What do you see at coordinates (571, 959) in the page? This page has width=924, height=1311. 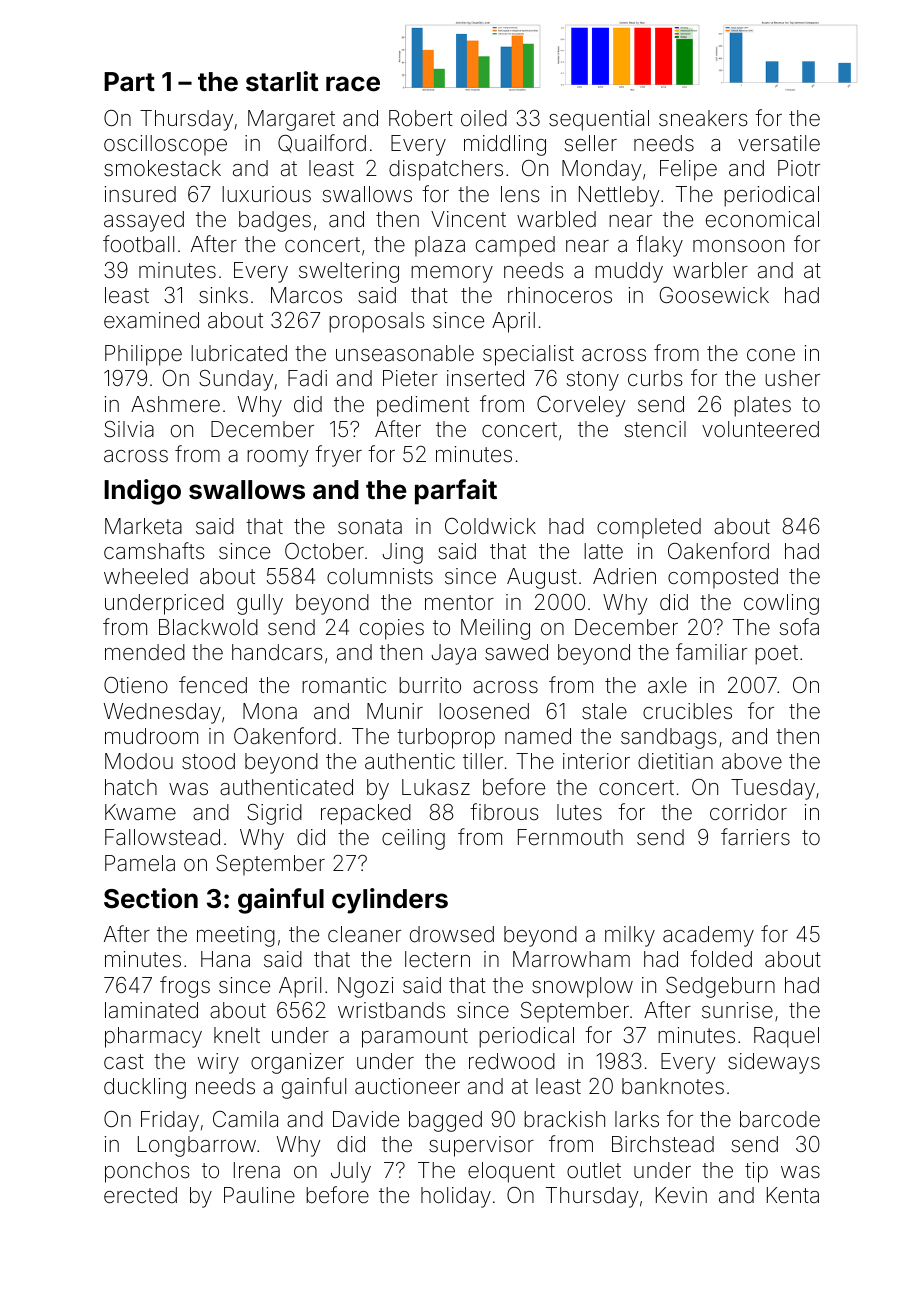 I see `Marrowham` at bounding box center [571, 959].
